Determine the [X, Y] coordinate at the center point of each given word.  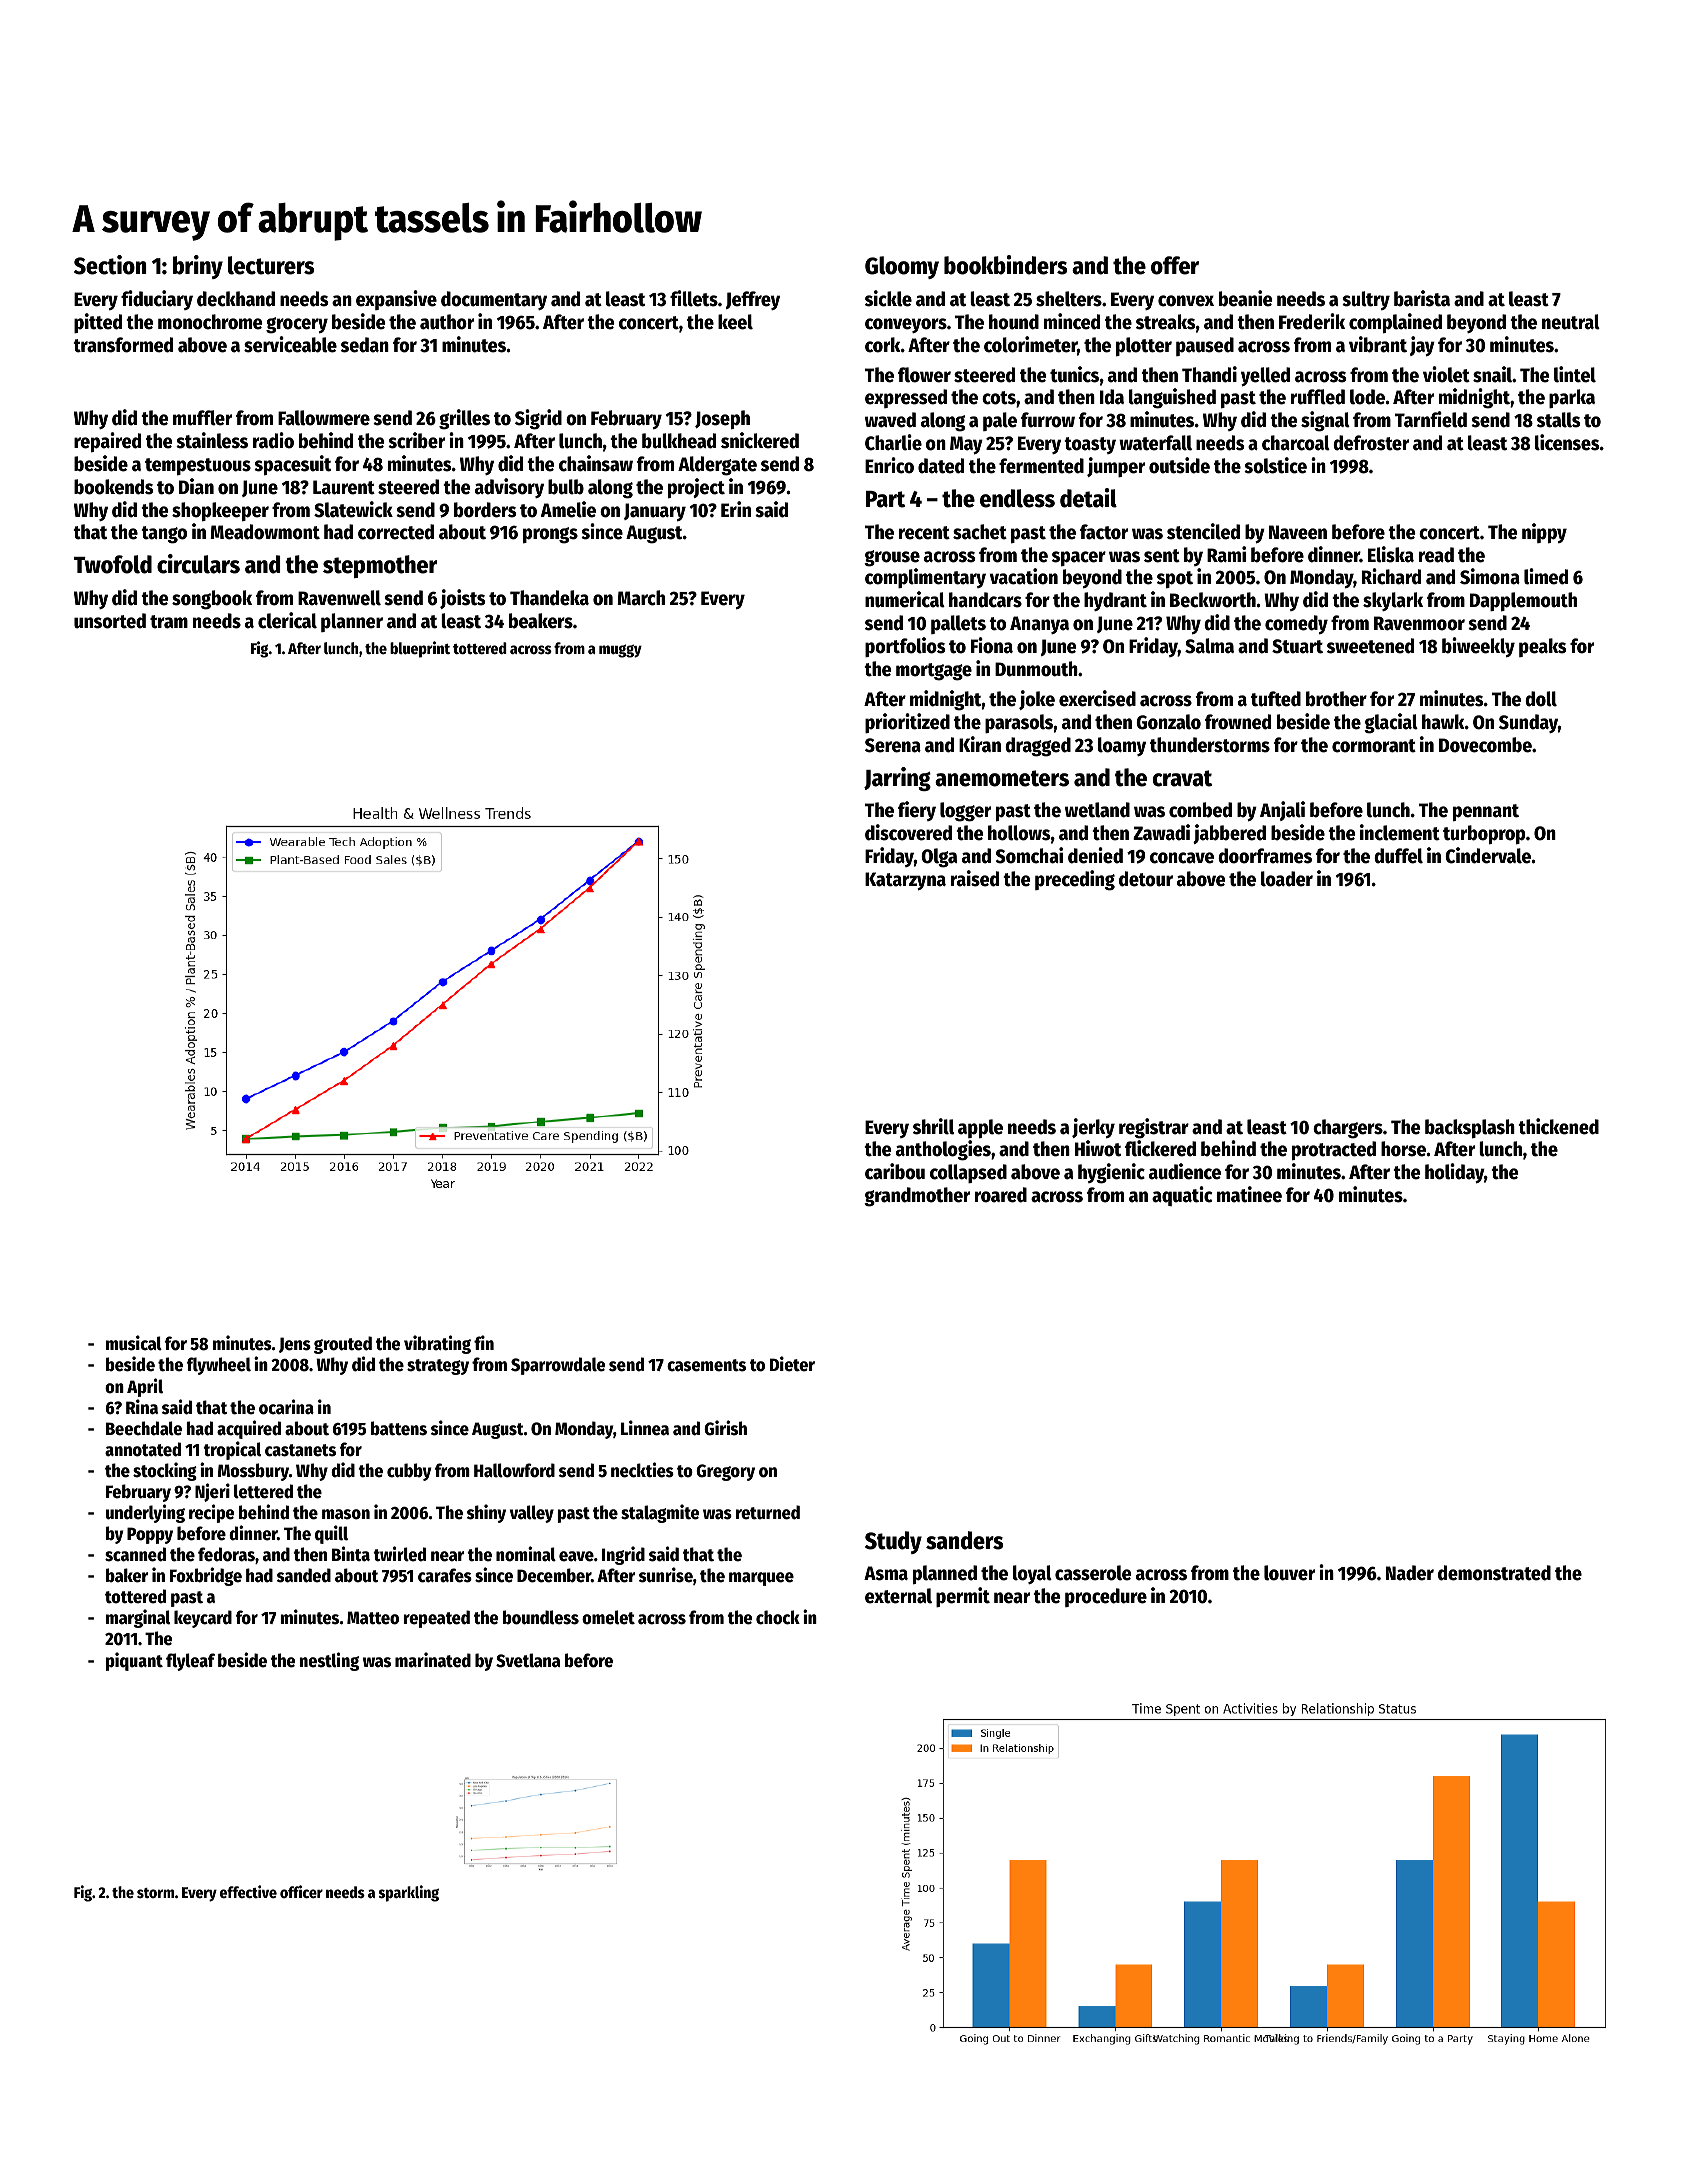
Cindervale [1488, 855]
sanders [964, 1540]
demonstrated [1494, 1573]
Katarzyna [905, 881]
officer [301, 1891]
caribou [895, 1171]
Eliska [1391, 554]
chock [778, 1617]
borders [485, 510]
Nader [1410, 1573]
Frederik [1312, 321]
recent [924, 533]
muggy [620, 651]
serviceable [290, 344]
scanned [135, 1554]
